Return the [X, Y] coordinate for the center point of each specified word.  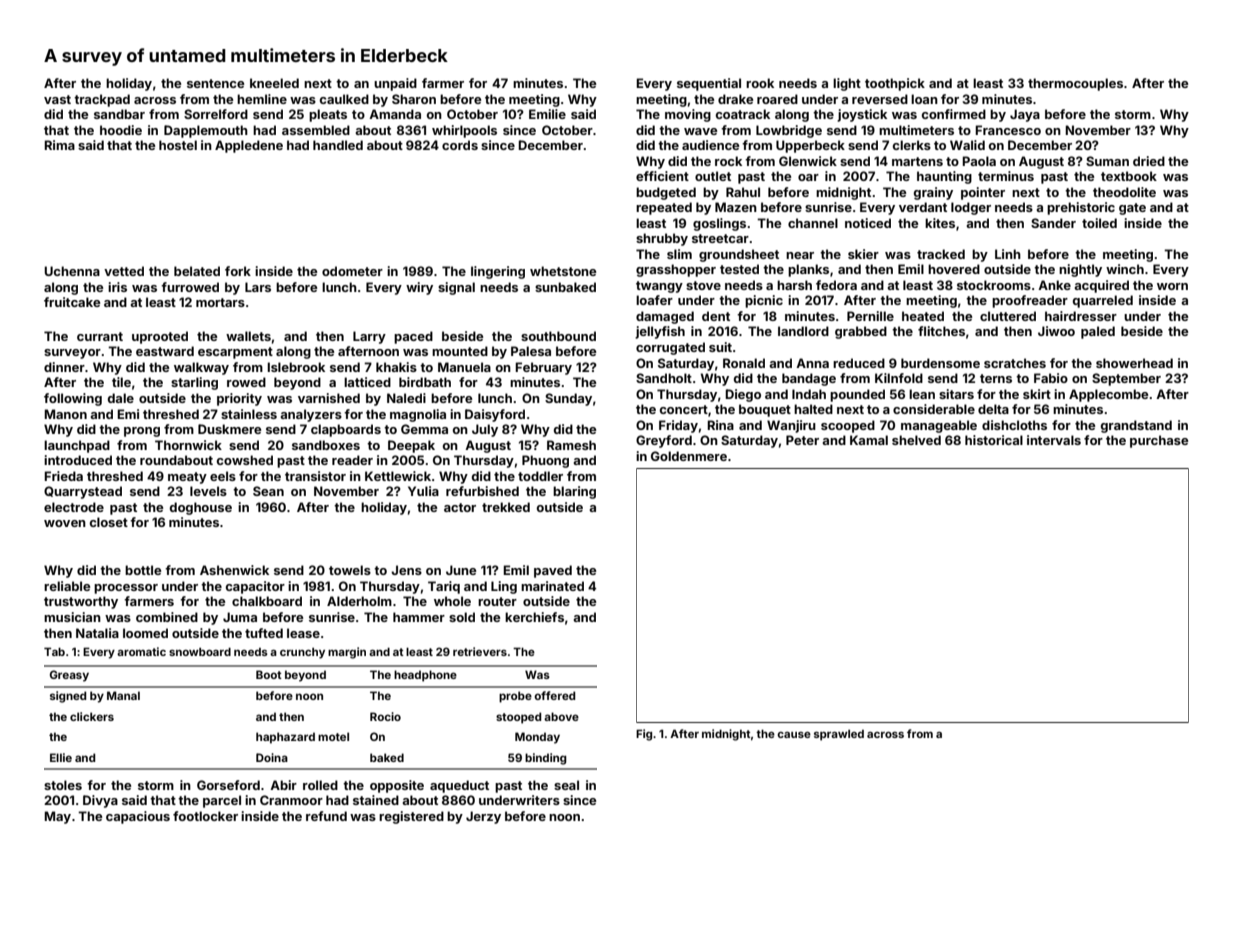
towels [350, 570]
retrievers [480, 651]
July [485, 430]
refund [326, 816]
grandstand [1136, 426]
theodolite [1124, 192]
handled [338, 145]
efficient [662, 176]
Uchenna [72, 271]
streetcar [720, 238]
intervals [1054, 440]
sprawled [839, 735]
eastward [165, 351]
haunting [944, 177]
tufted [264, 633]
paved [553, 571]
